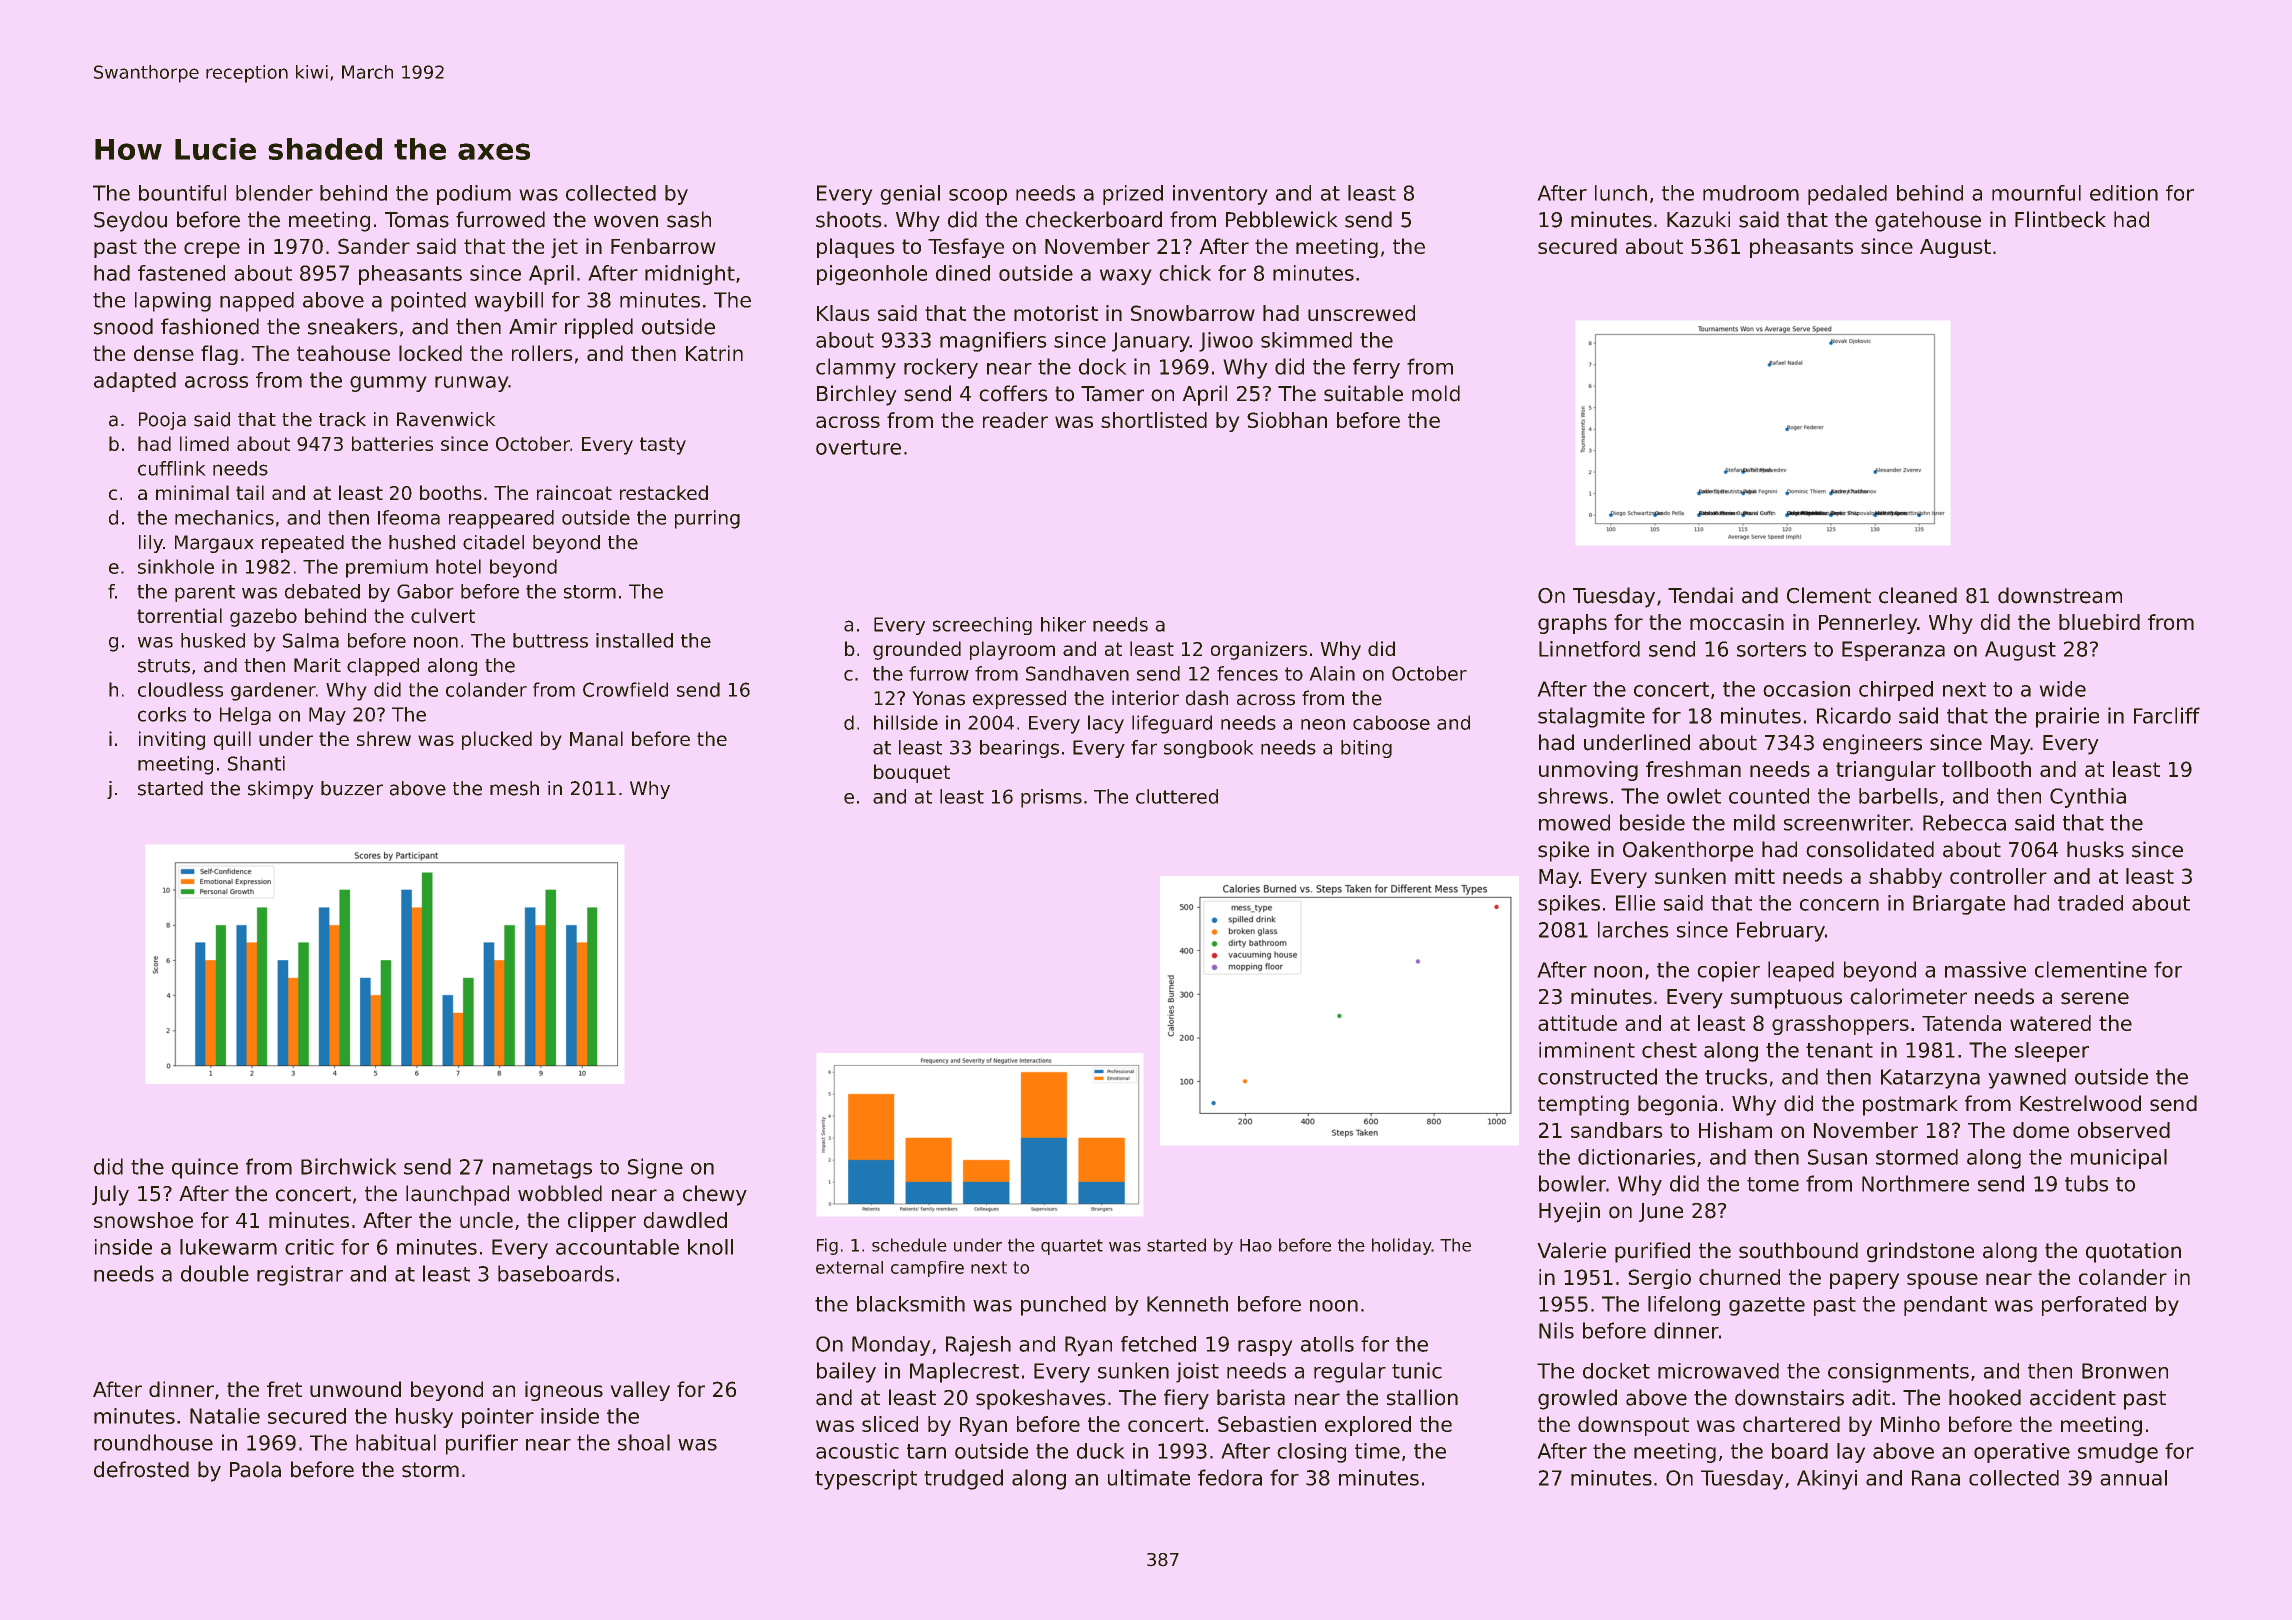 Image resolution: width=2292 pixels, height=1620 pixels. What do you see at coordinates (1718, 1371) in the image?
I see `microwaved` at bounding box center [1718, 1371].
